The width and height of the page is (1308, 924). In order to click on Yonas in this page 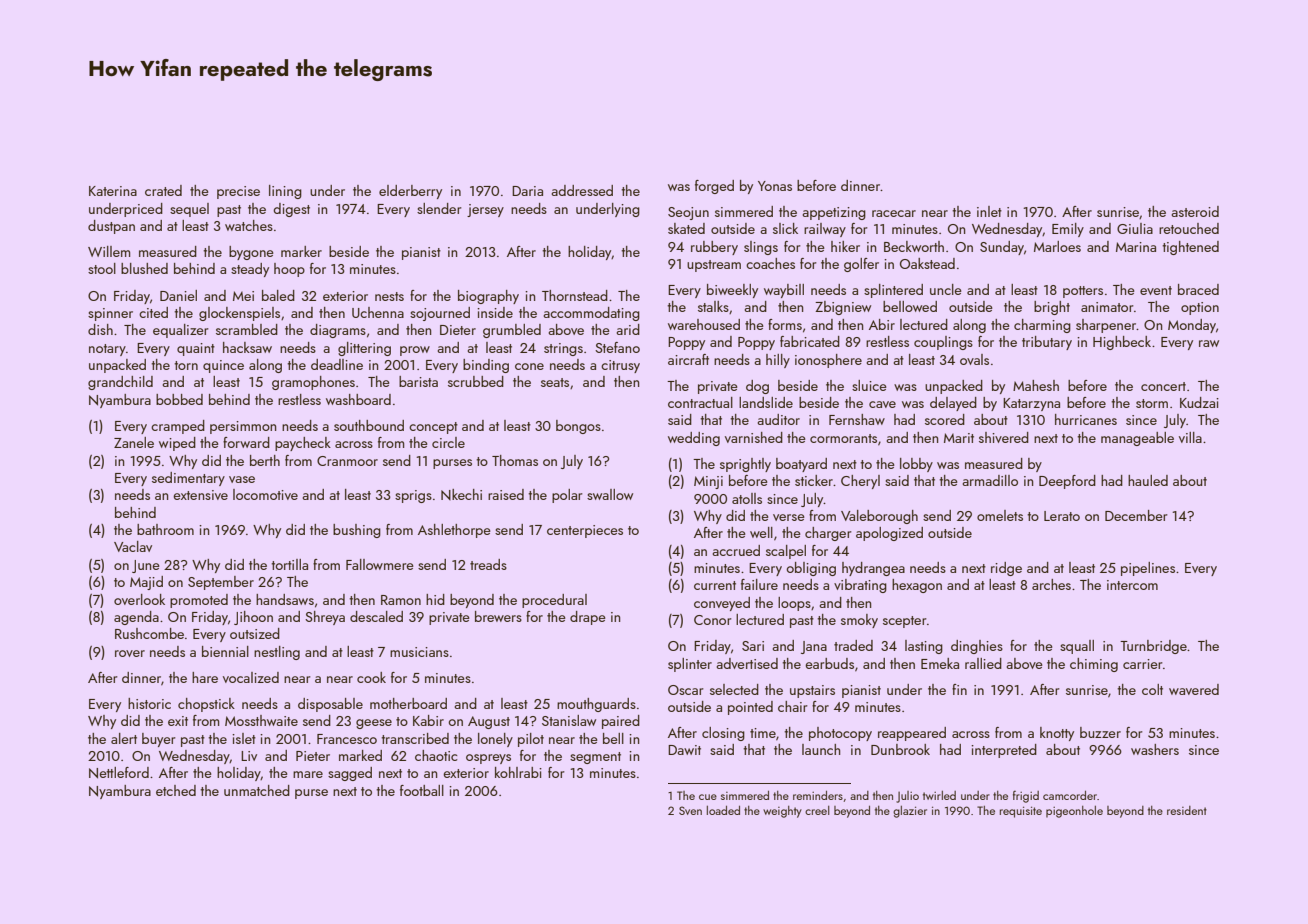, I will do `click(775, 186)`.
